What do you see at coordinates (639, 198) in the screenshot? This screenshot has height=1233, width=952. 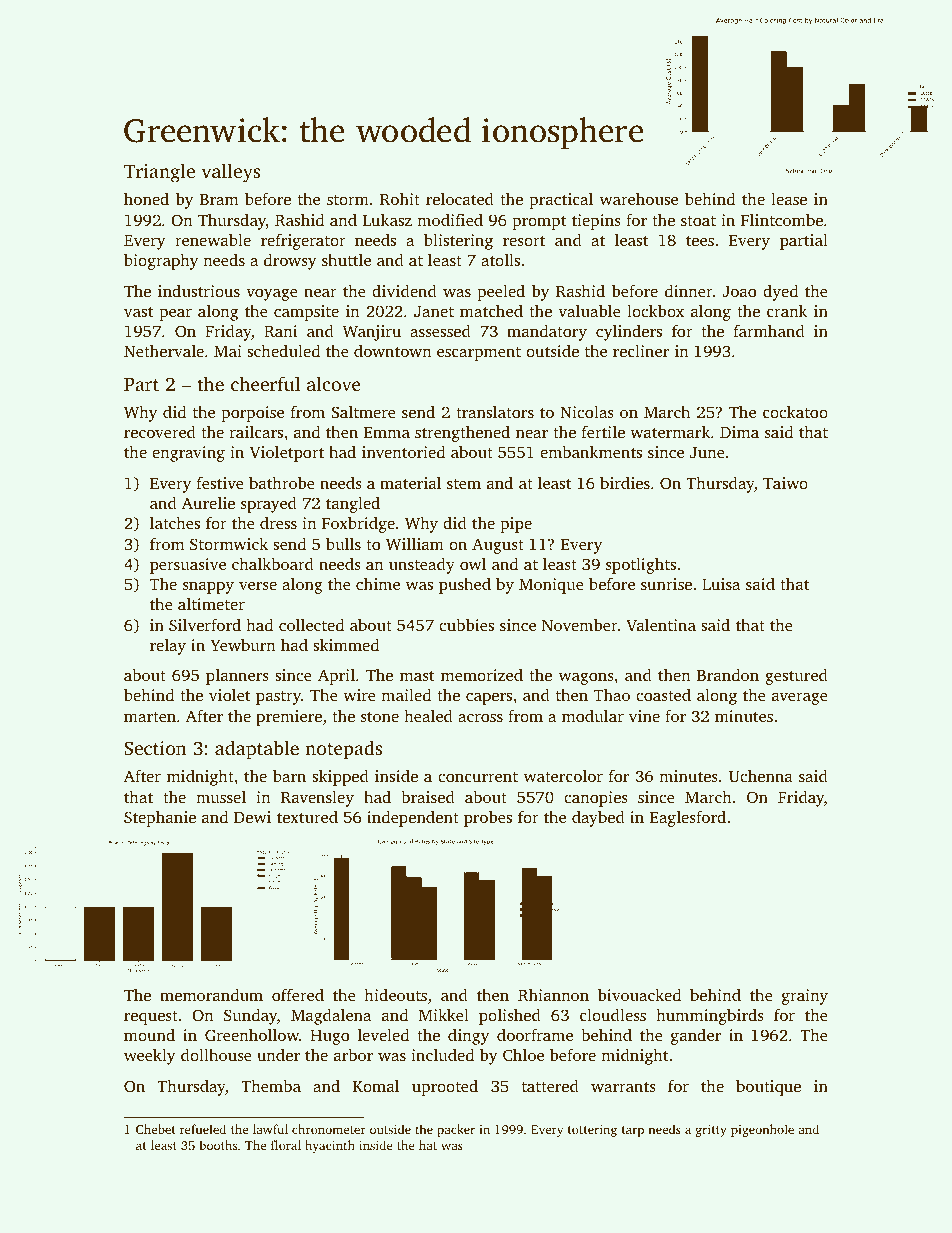 I see `warehouse` at bounding box center [639, 198].
